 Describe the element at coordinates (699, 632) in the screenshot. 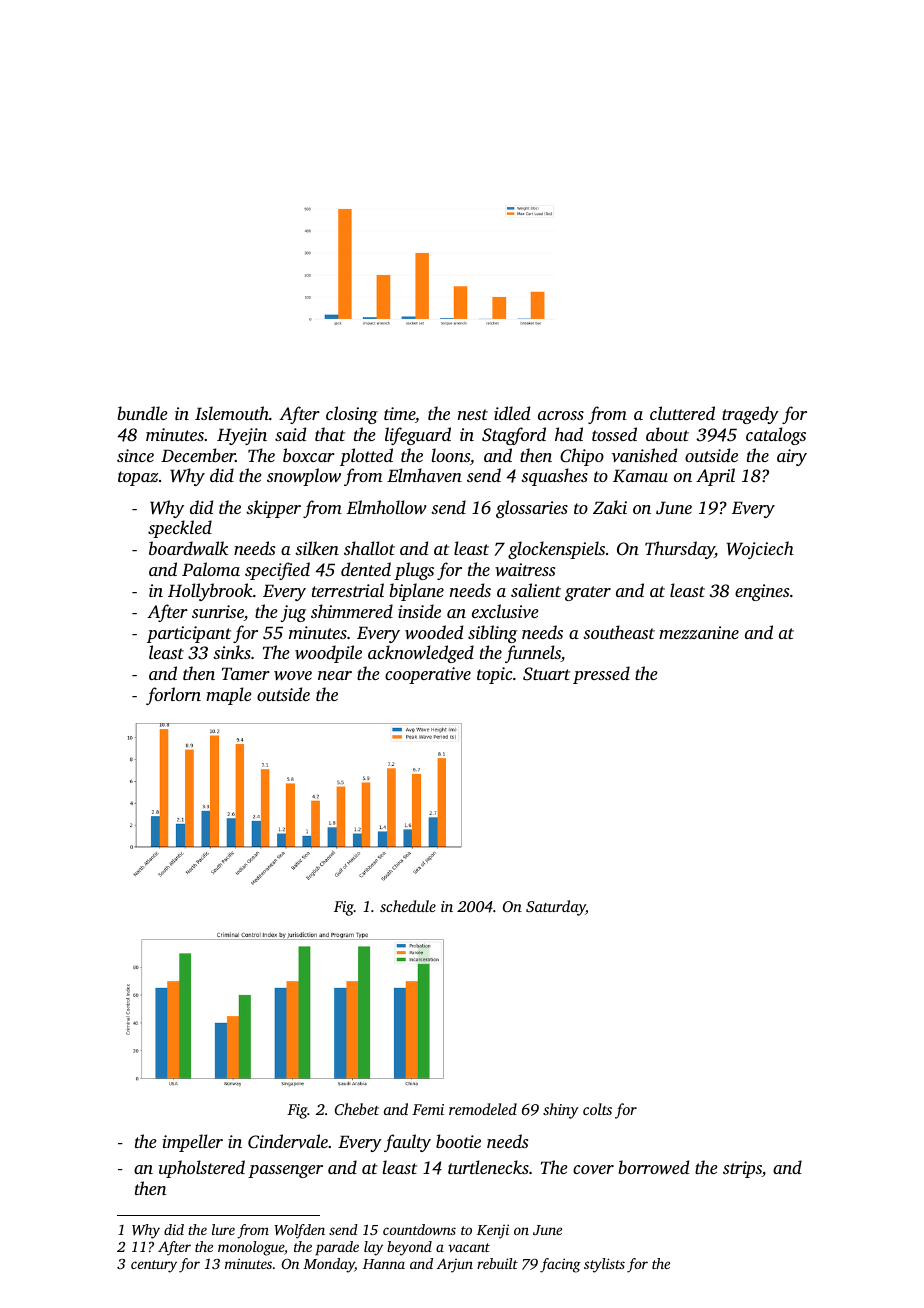

I see `mezzanine` at that location.
